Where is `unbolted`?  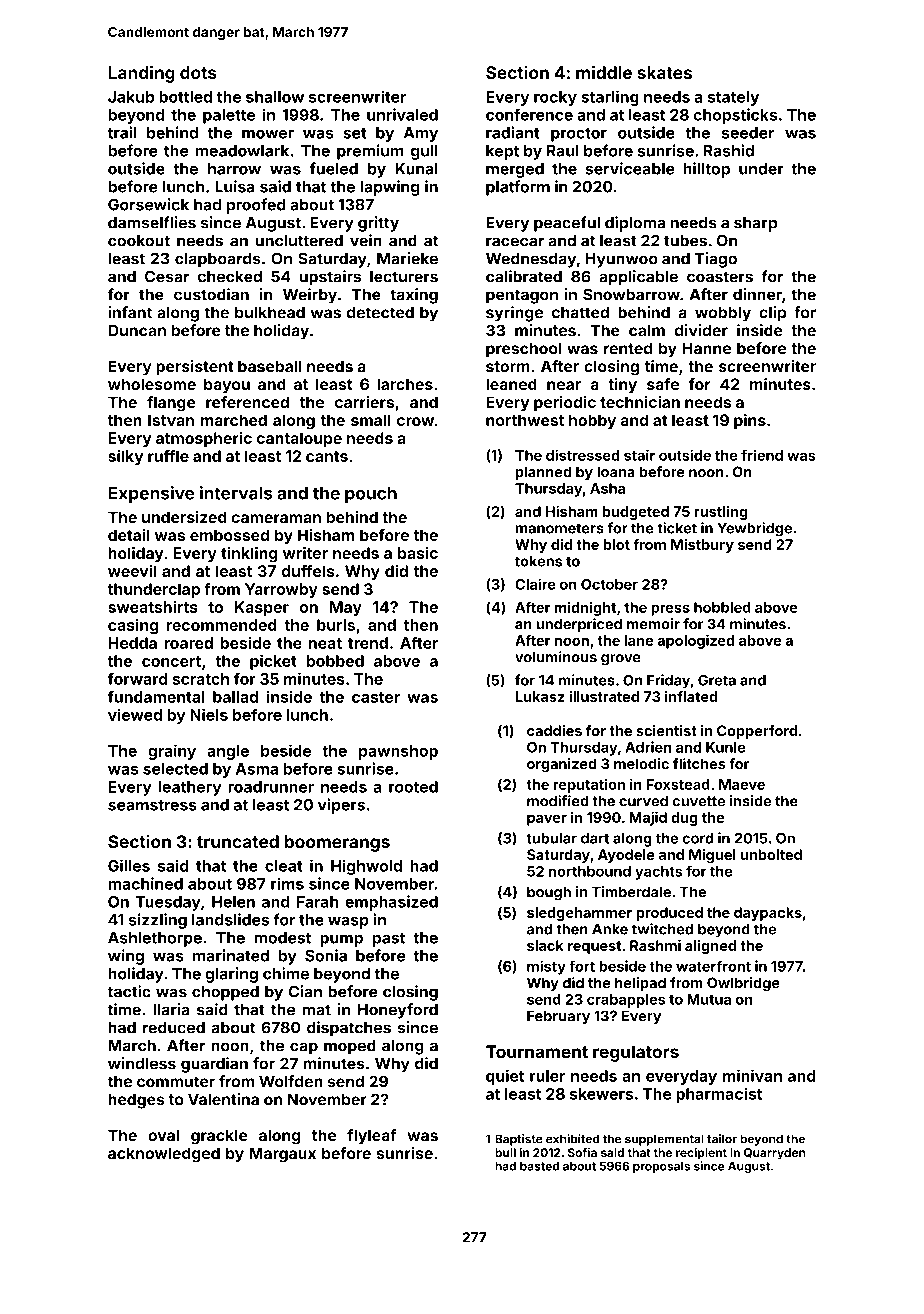 unbolted is located at coordinates (771, 854).
